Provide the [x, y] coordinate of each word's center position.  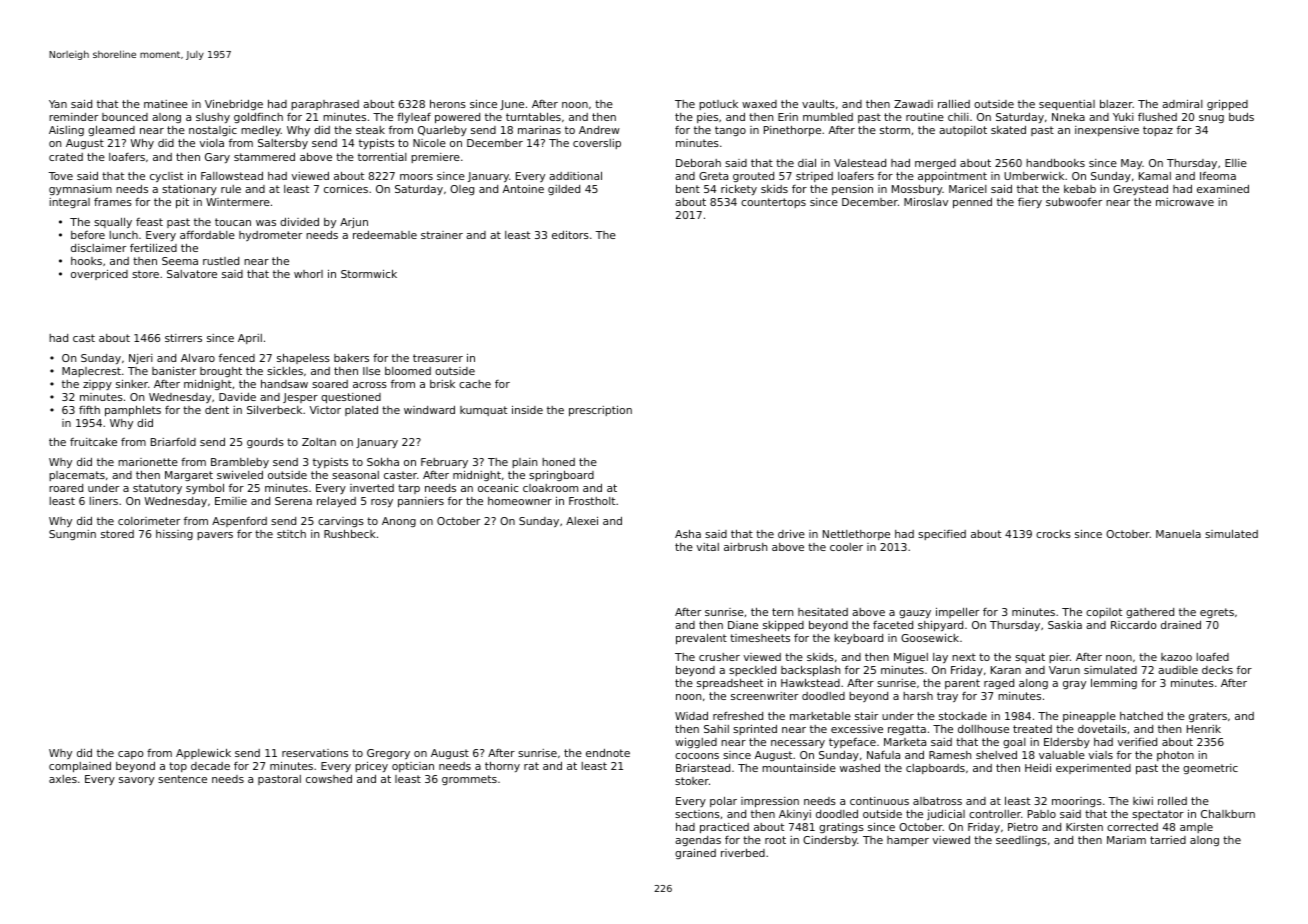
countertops [773, 203]
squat [1030, 658]
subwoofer [1074, 202]
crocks [1053, 534]
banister [174, 371]
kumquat [483, 411]
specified [942, 535]
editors [570, 235]
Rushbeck [350, 534]
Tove [60, 176]
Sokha [383, 462]
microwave [1185, 202]
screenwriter [764, 696]
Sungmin [72, 535]
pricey [371, 767]
